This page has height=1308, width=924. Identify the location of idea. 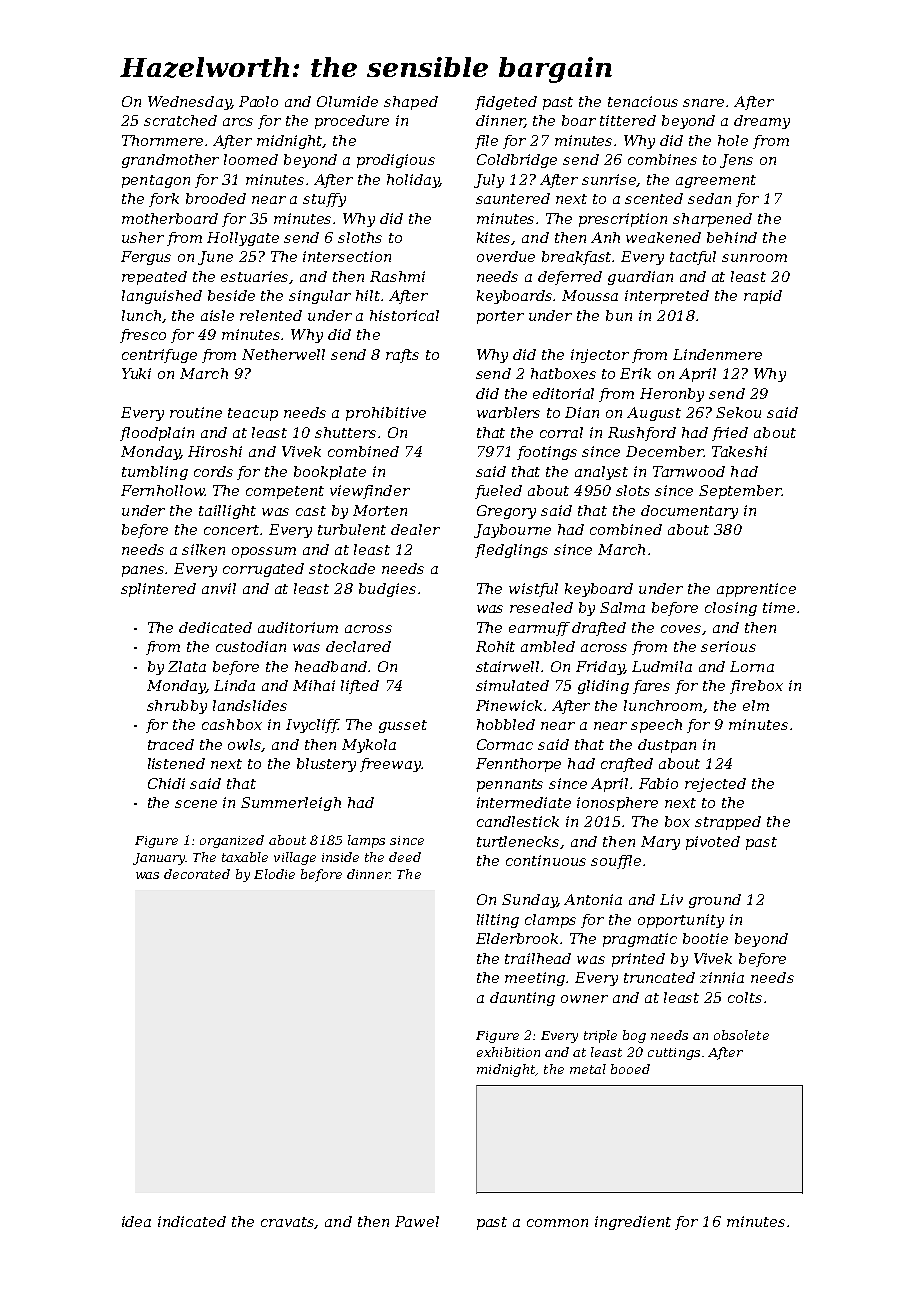
(136, 1221).
